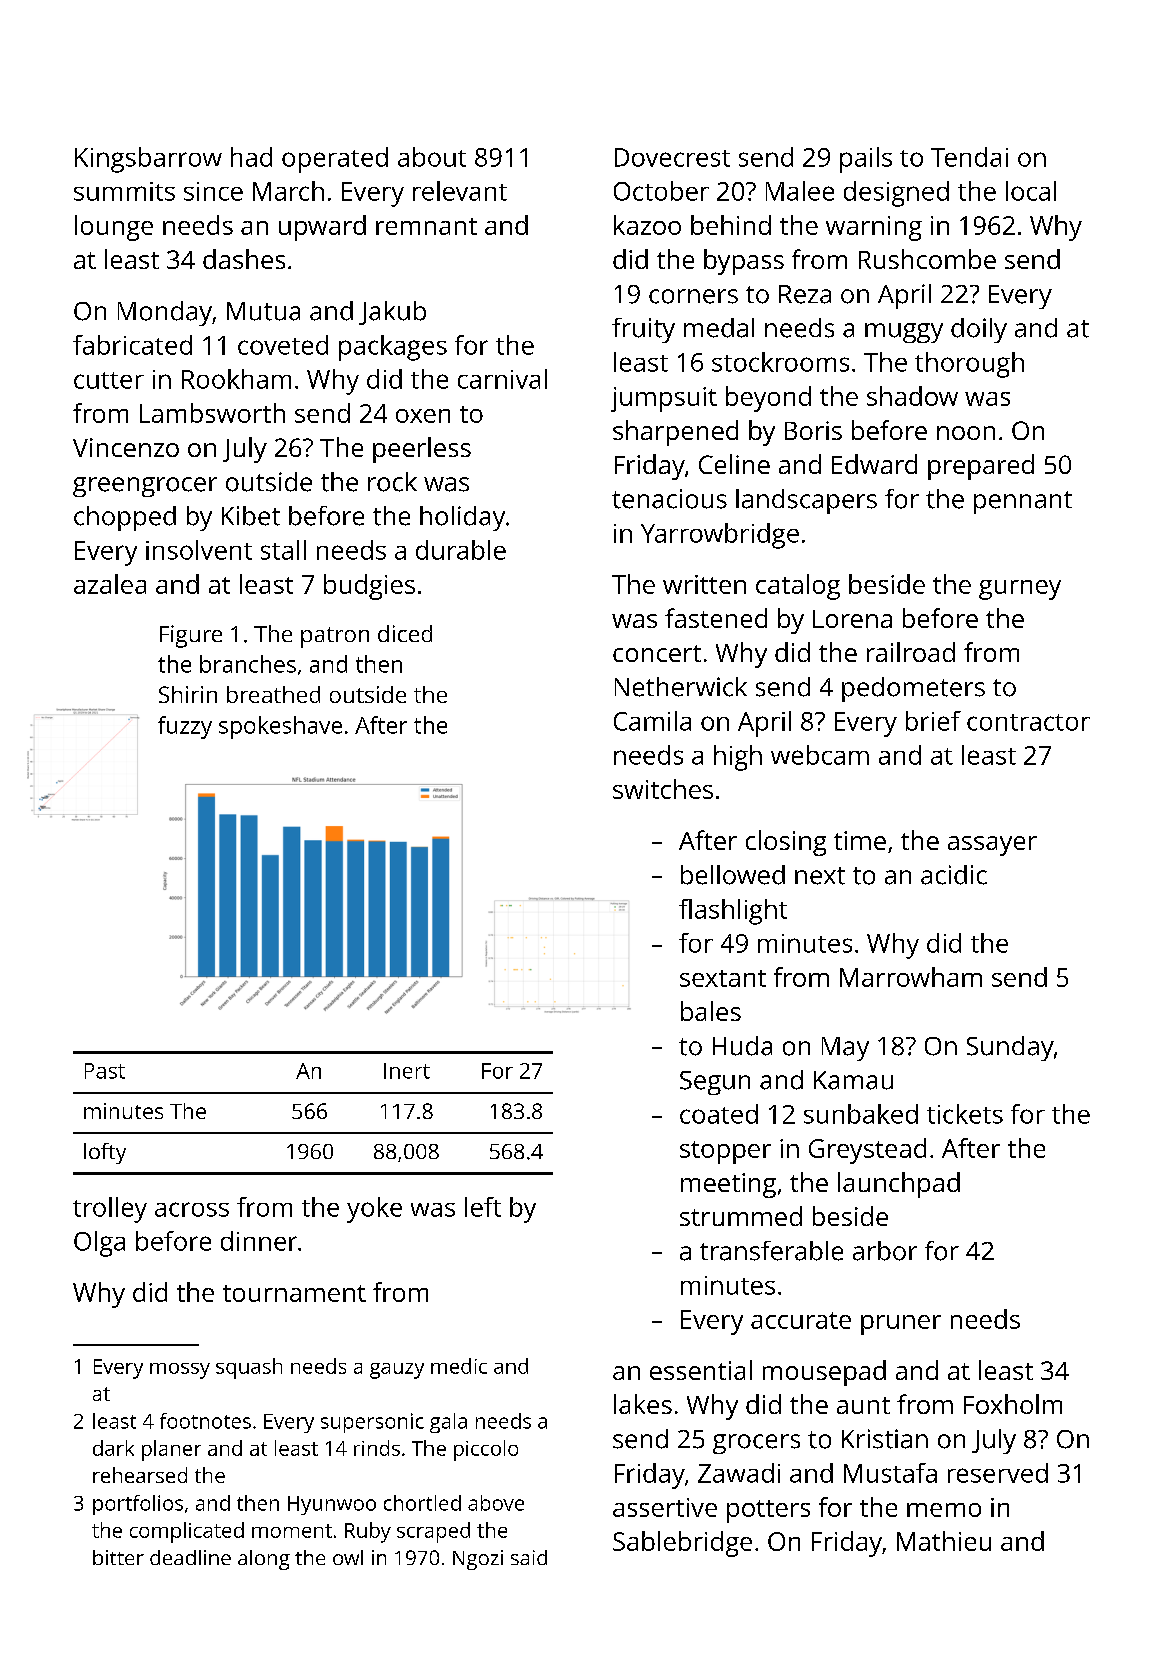 The height and width of the page is (1654, 1165). What do you see at coordinates (682, 1544) in the page?
I see `Sablebridge` at bounding box center [682, 1544].
